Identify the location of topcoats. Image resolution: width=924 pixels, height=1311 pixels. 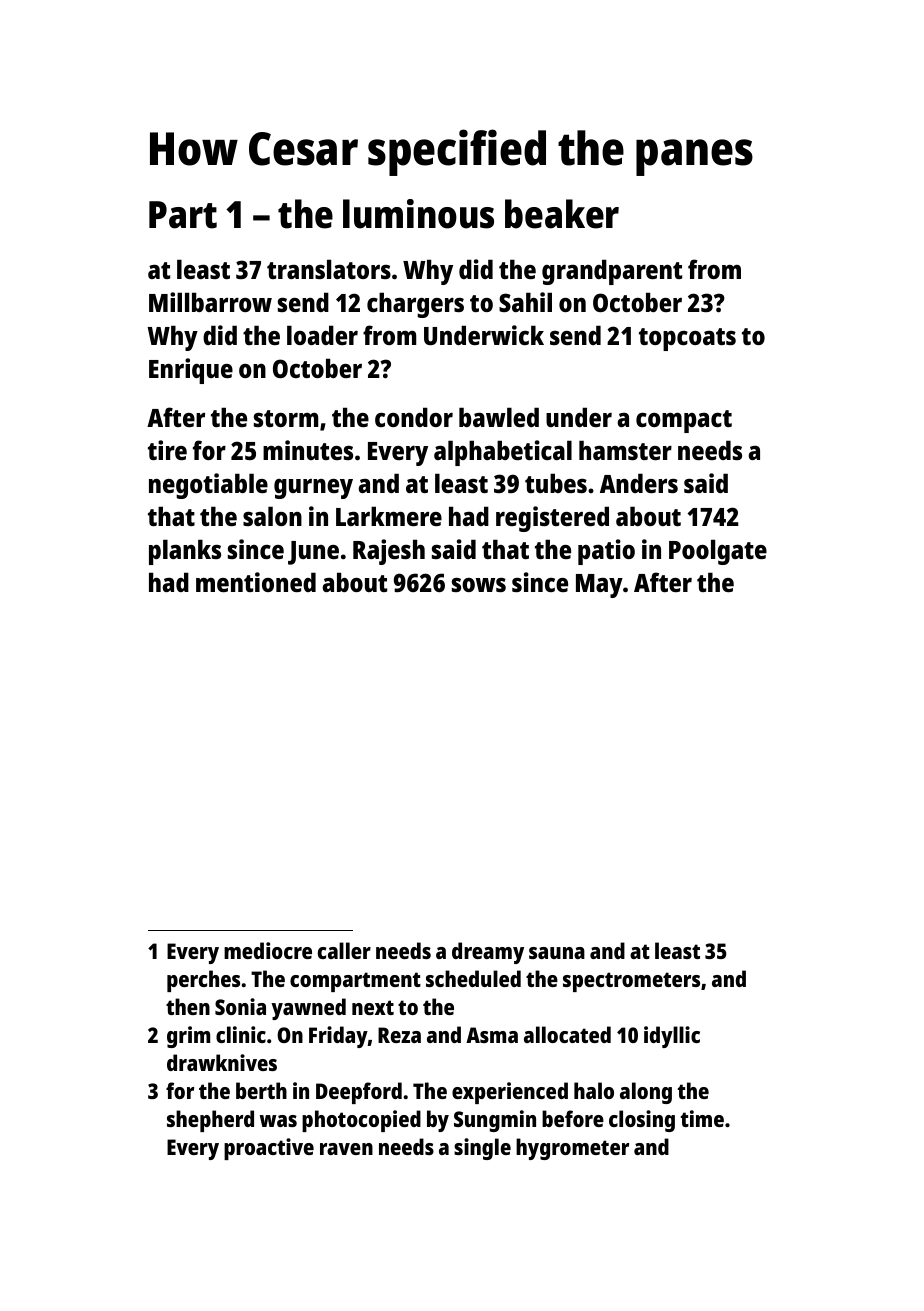
(687, 339).
